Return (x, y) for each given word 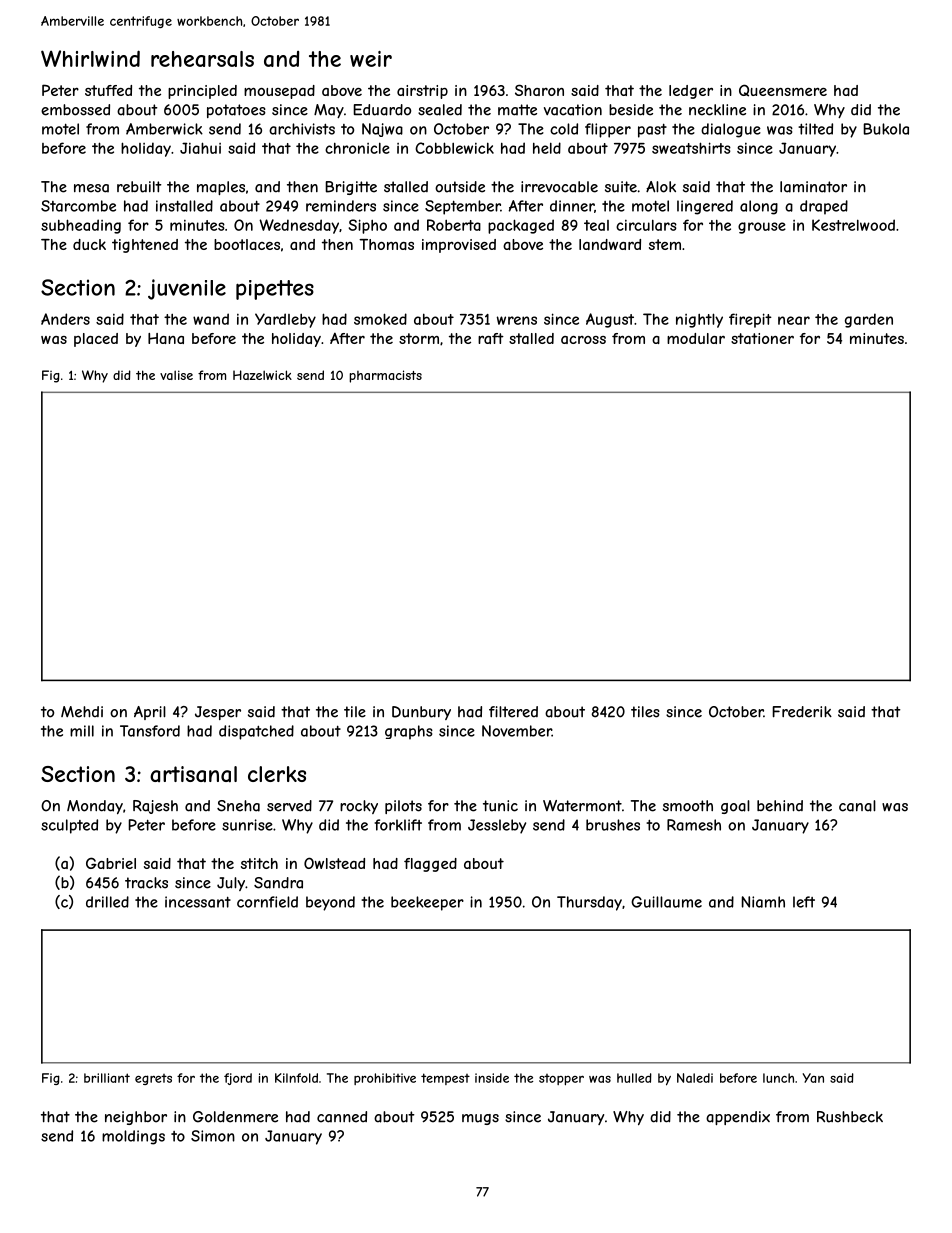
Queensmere (783, 90)
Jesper (218, 713)
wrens (517, 320)
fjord (238, 1079)
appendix (738, 1118)
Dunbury (421, 713)
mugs (480, 1119)
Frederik (802, 712)
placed (96, 340)
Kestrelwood (853, 225)
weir (371, 59)
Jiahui (200, 148)
